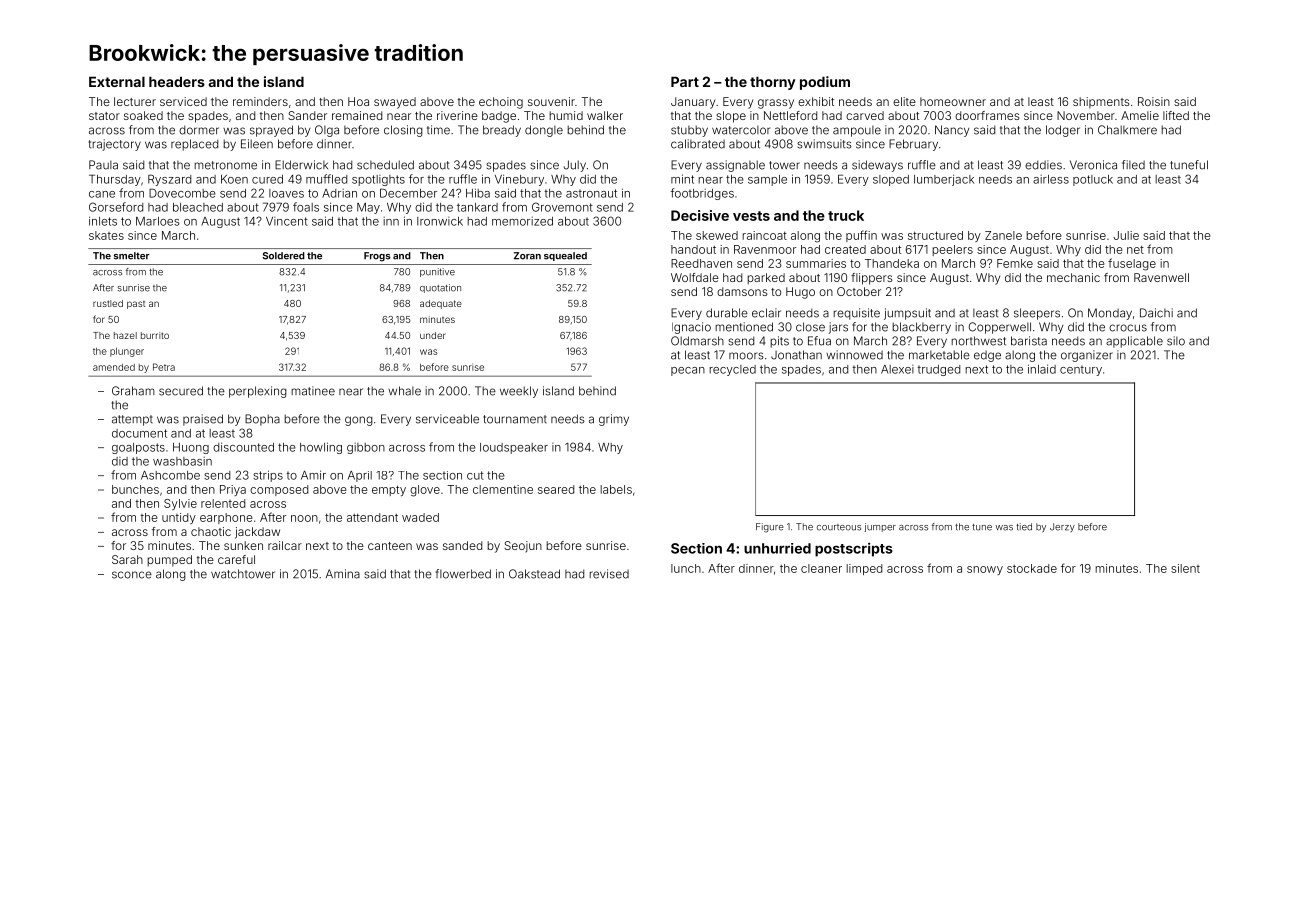  I want to click on stockade, so click(1032, 568).
